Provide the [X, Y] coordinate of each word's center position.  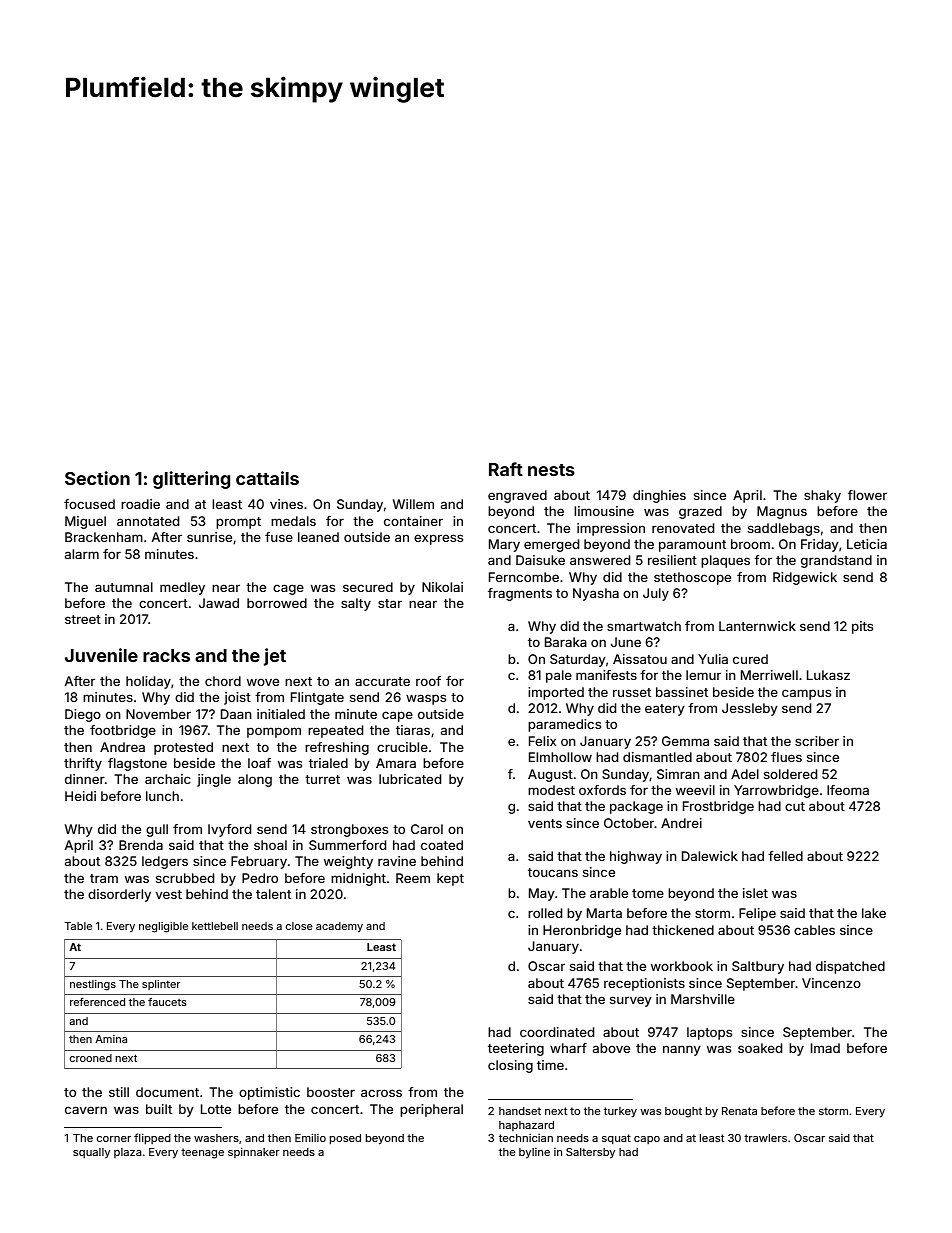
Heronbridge [582, 931]
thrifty [83, 764]
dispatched [850, 967]
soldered [790, 774]
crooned [91, 1058]
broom [750, 544]
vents [545, 823]
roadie [140, 504]
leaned [318, 537]
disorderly [119, 895]
